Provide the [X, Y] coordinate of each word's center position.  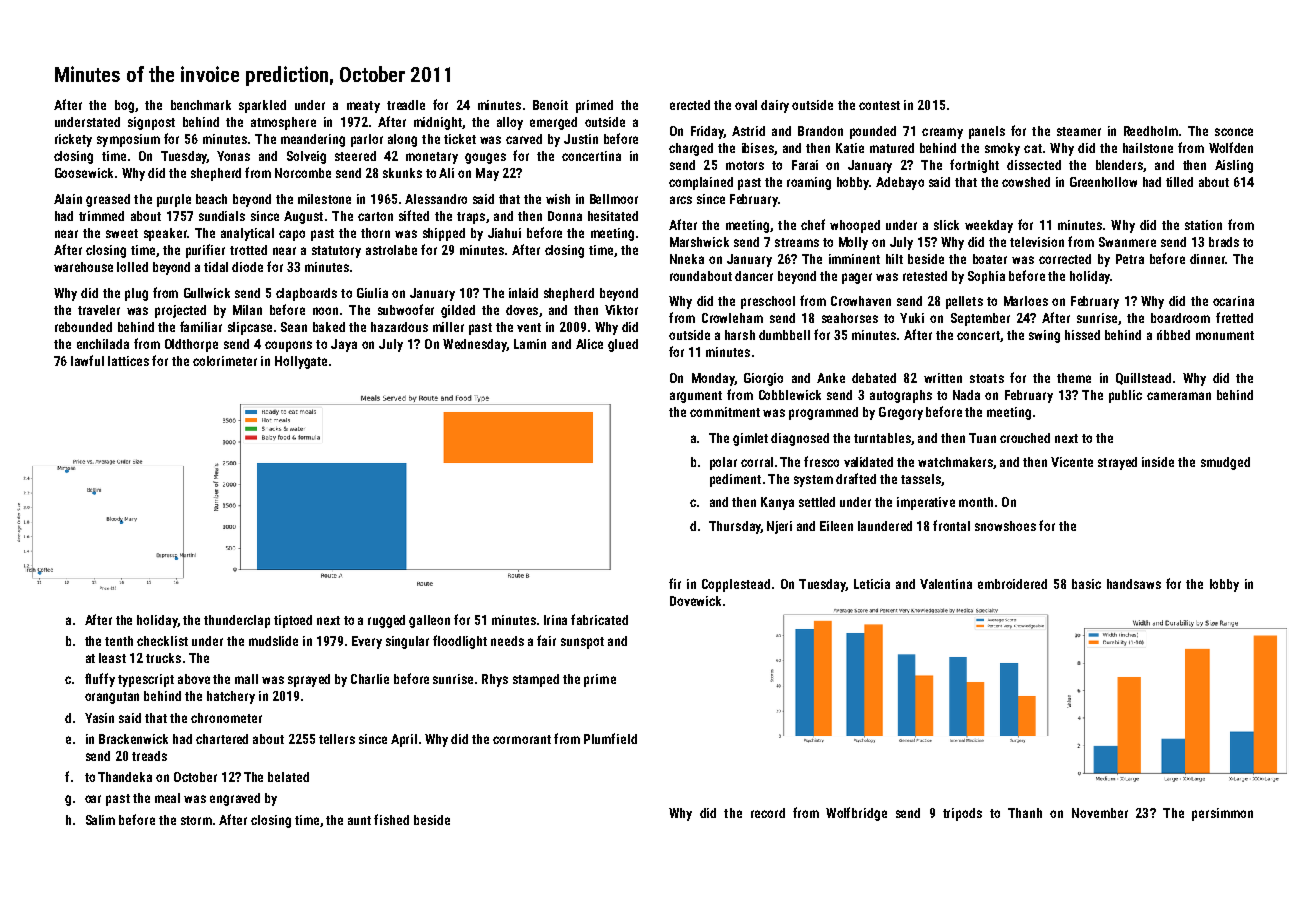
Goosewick [84, 173]
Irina [555, 620]
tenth [119, 641]
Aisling [1234, 166]
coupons [288, 346]
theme [1074, 378]
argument [696, 397]
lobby [1224, 585]
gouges [485, 158]
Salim [100, 820]
